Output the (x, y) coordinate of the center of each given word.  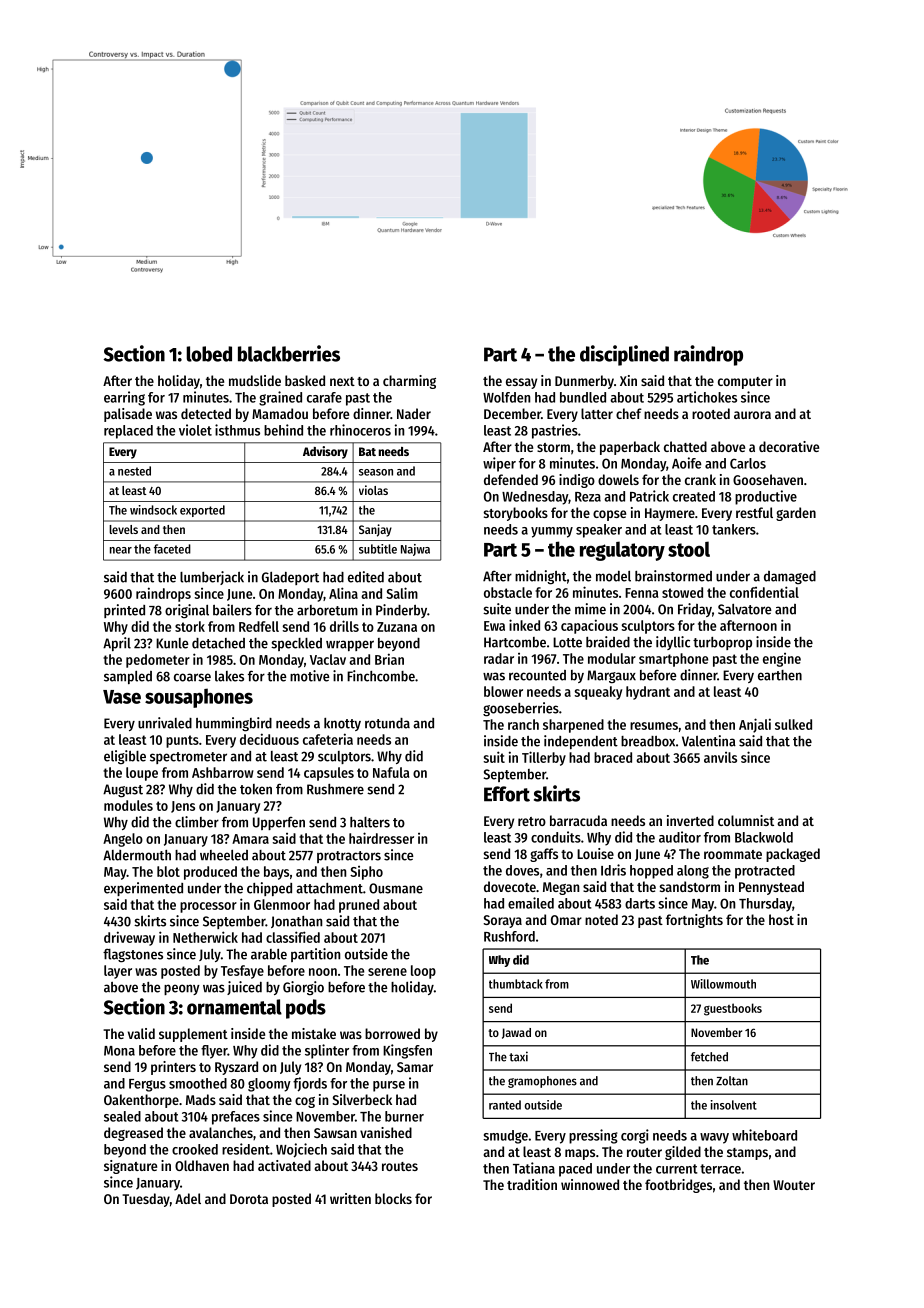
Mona (119, 1051)
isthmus (237, 430)
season (376, 472)
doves (522, 870)
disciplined (624, 355)
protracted (765, 872)
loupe (142, 774)
